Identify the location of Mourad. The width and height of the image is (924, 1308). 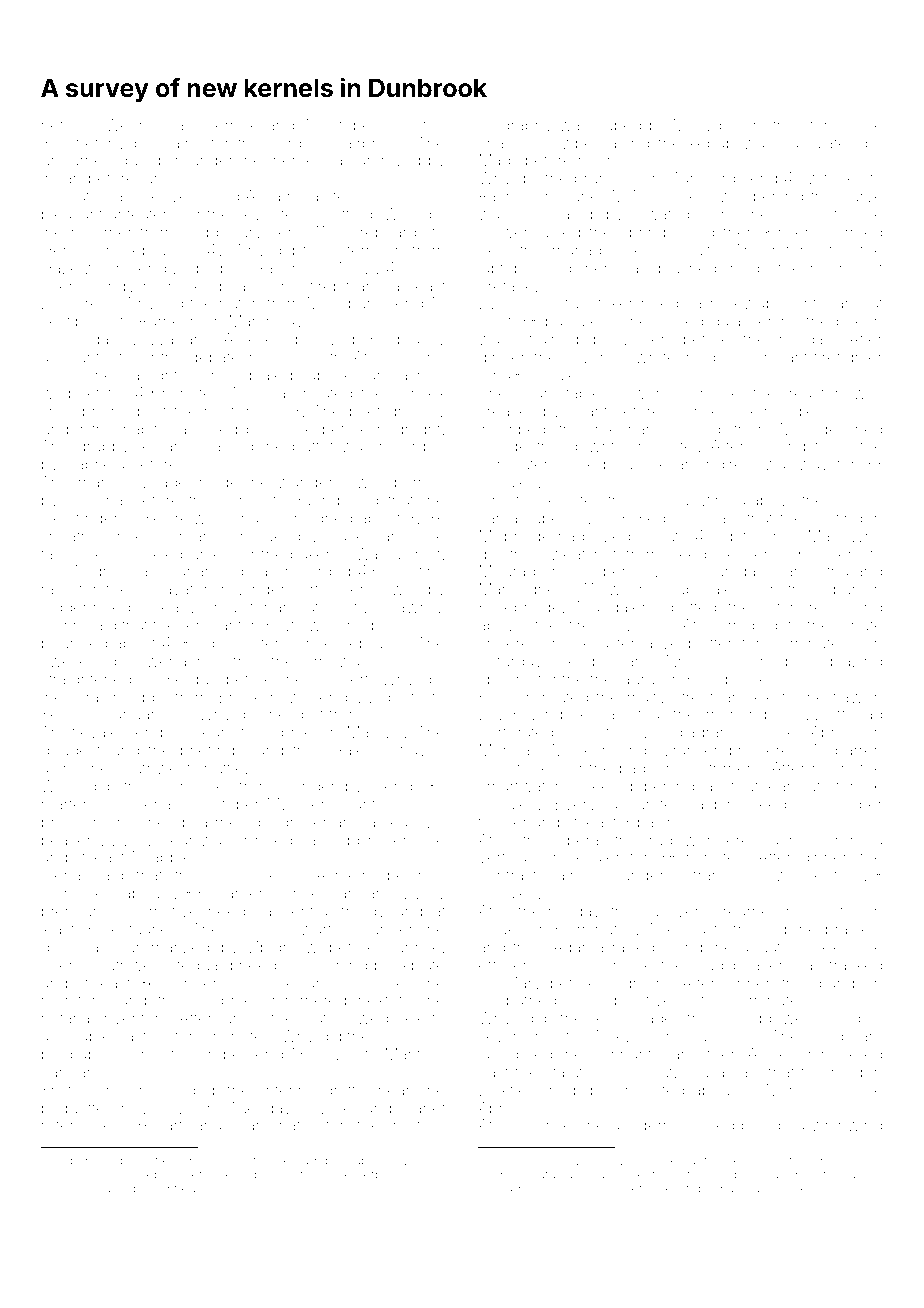
(507, 571).
